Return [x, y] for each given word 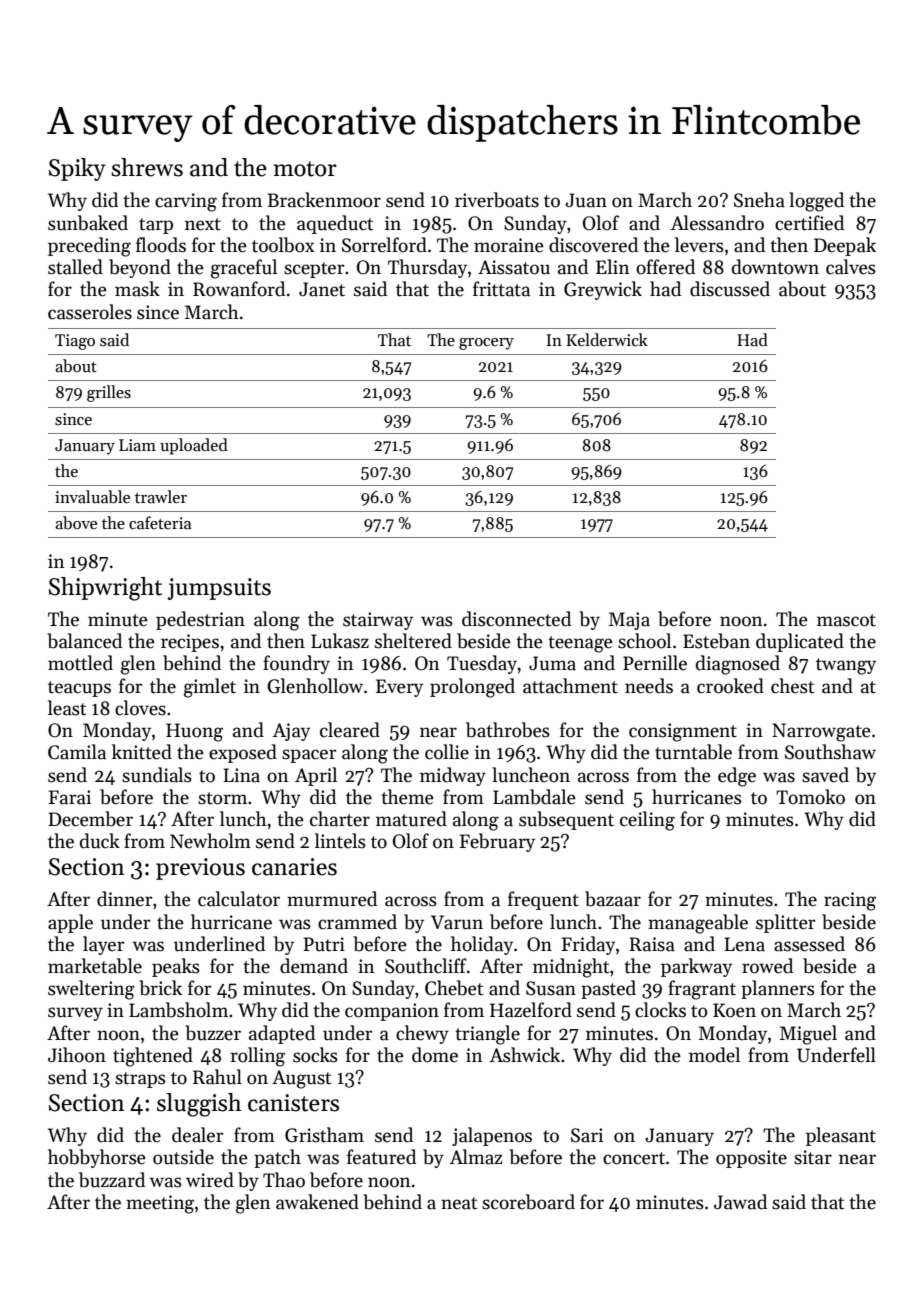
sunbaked [88, 223]
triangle [487, 1035]
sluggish [199, 1105]
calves [851, 267]
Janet [322, 289]
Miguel [808, 1035]
